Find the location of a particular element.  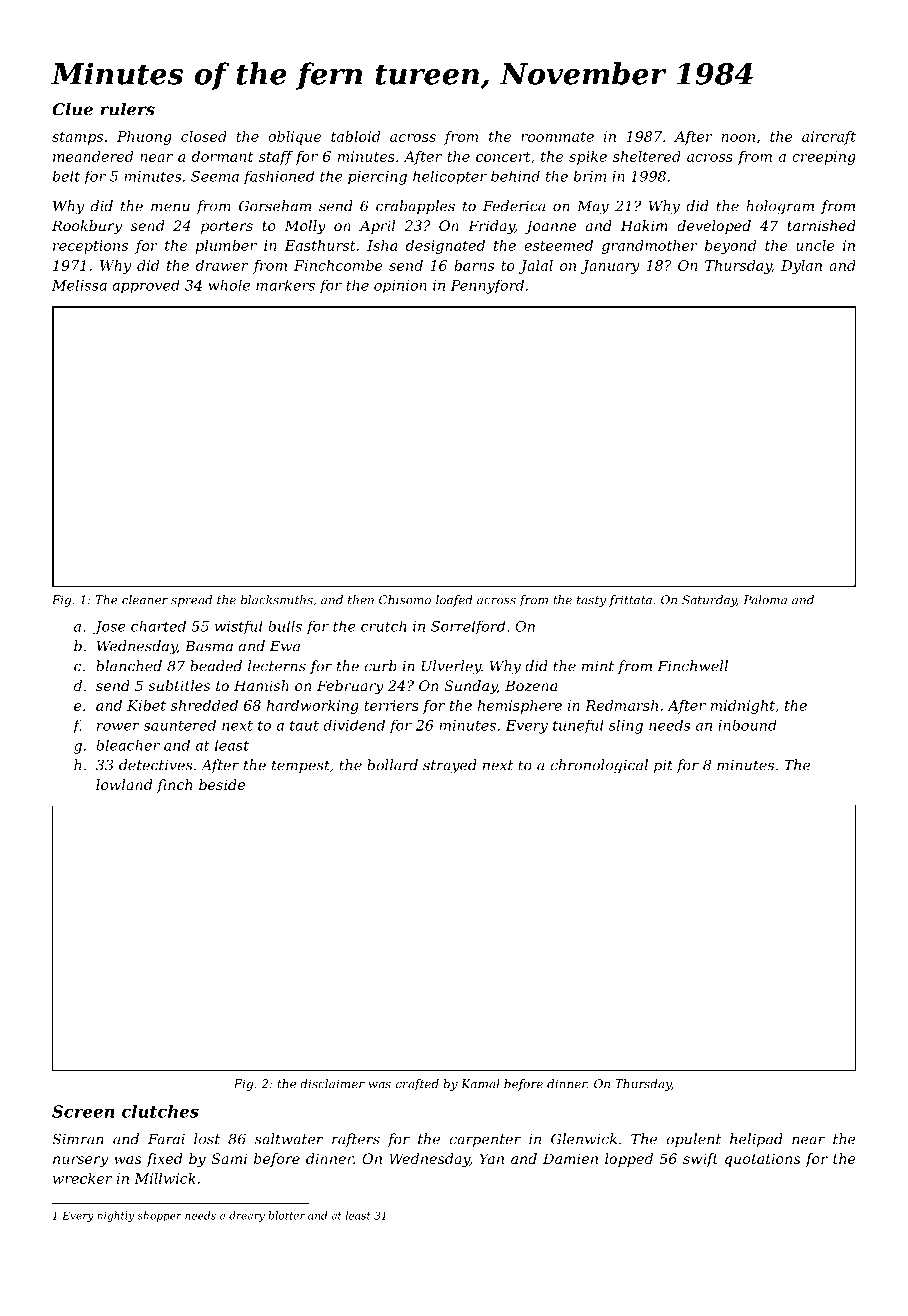

blotter is located at coordinates (286, 1215).
